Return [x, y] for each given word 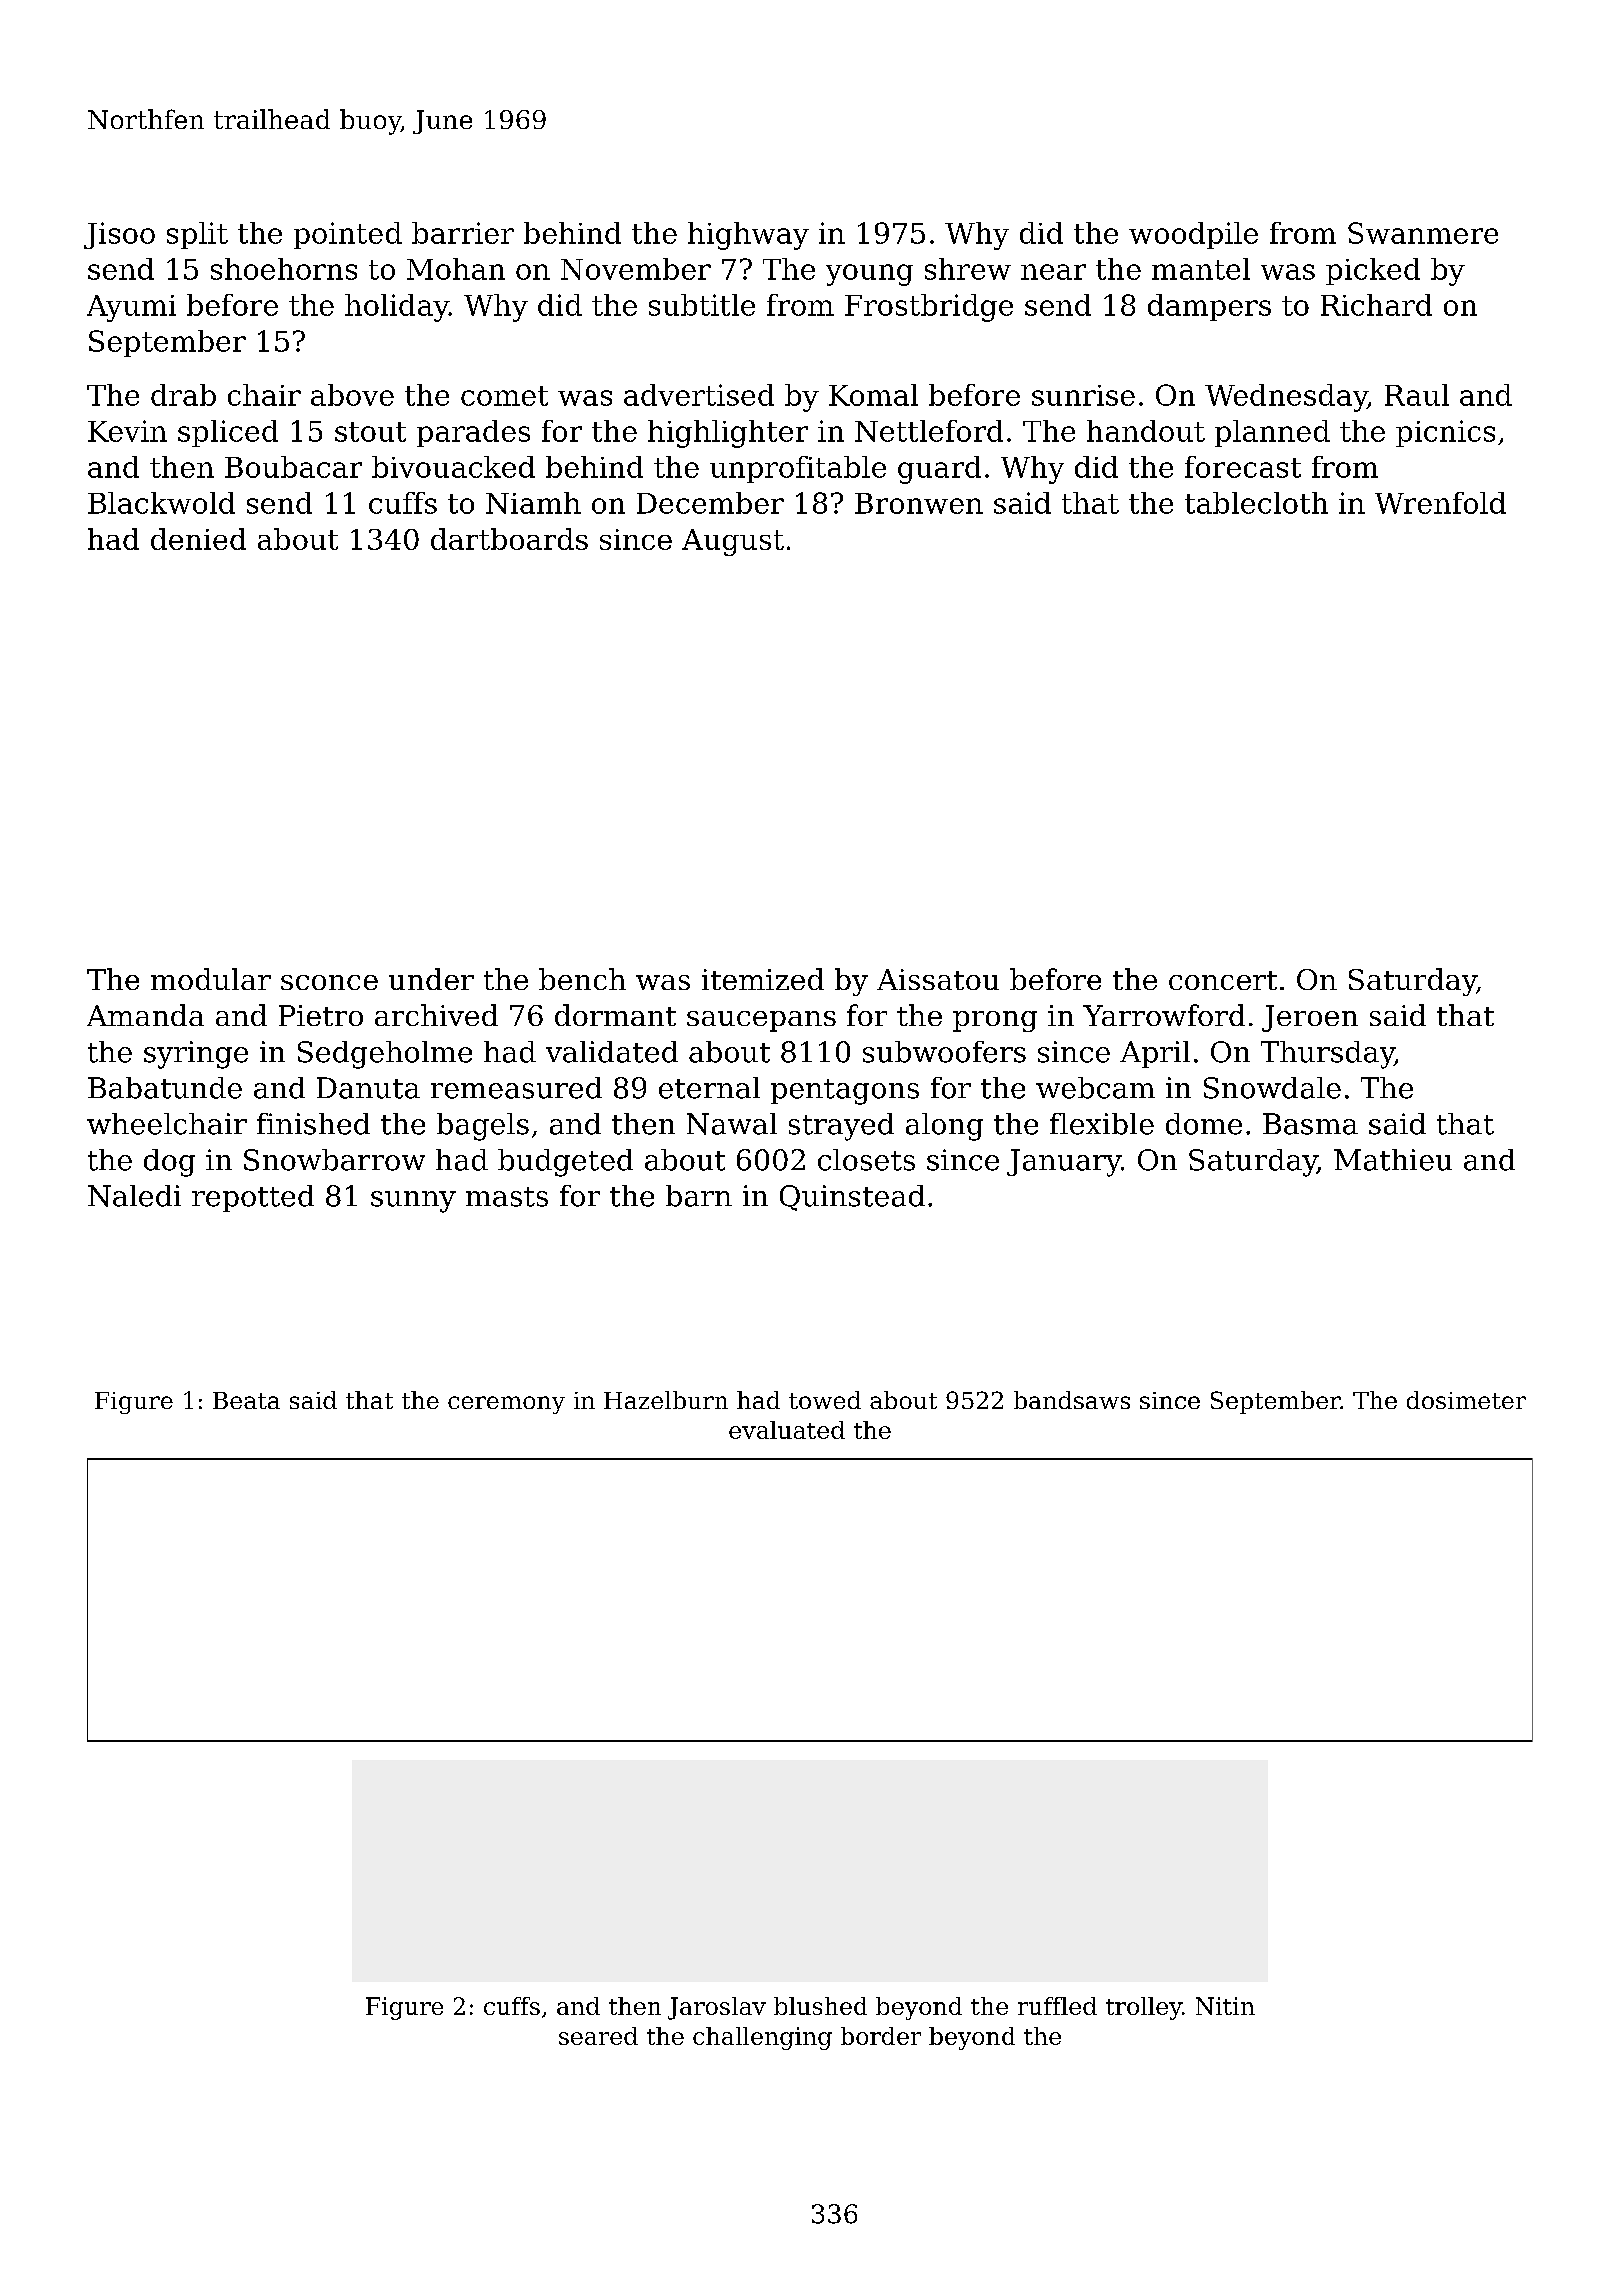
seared [598, 2036]
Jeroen [1310, 1018]
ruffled [1057, 2006]
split [197, 235]
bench [582, 979]
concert [1223, 980]
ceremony [506, 1405]
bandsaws [1072, 1400]
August [733, 542]
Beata [246, 1400]
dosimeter [1466, 1400]
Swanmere [1423, 233]
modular [211, 979]
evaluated [787, 1430]
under [431, 979]
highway [748, 236]
